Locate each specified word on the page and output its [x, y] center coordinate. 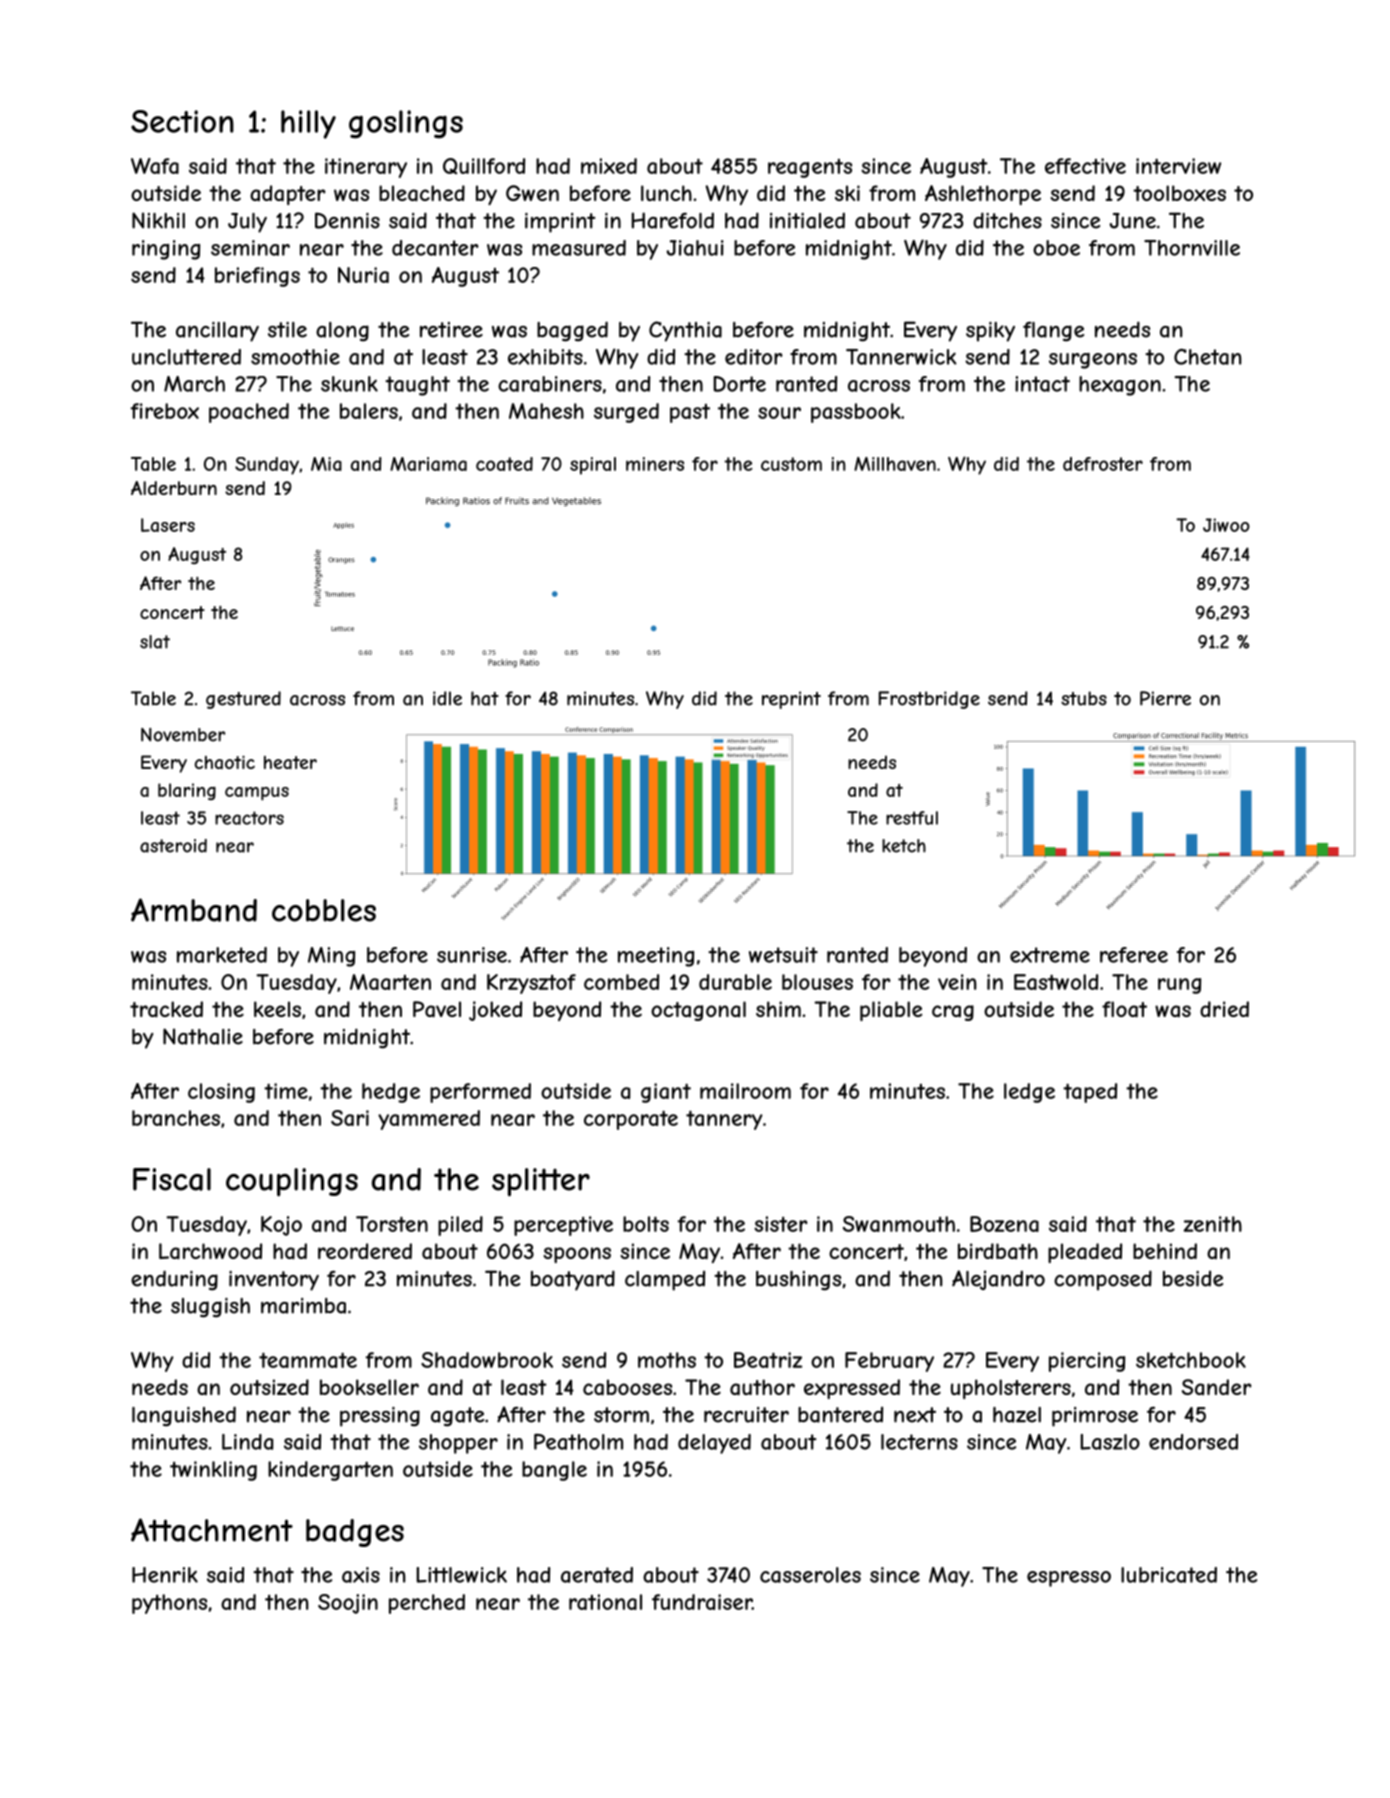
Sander [1216, 1387]
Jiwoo [1226, 525]
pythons [169, 1604]
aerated [597, 1575]
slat [155, 642]
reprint [791, 700]
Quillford [484, 166]
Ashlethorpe [983, 195]
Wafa [155, 166]
